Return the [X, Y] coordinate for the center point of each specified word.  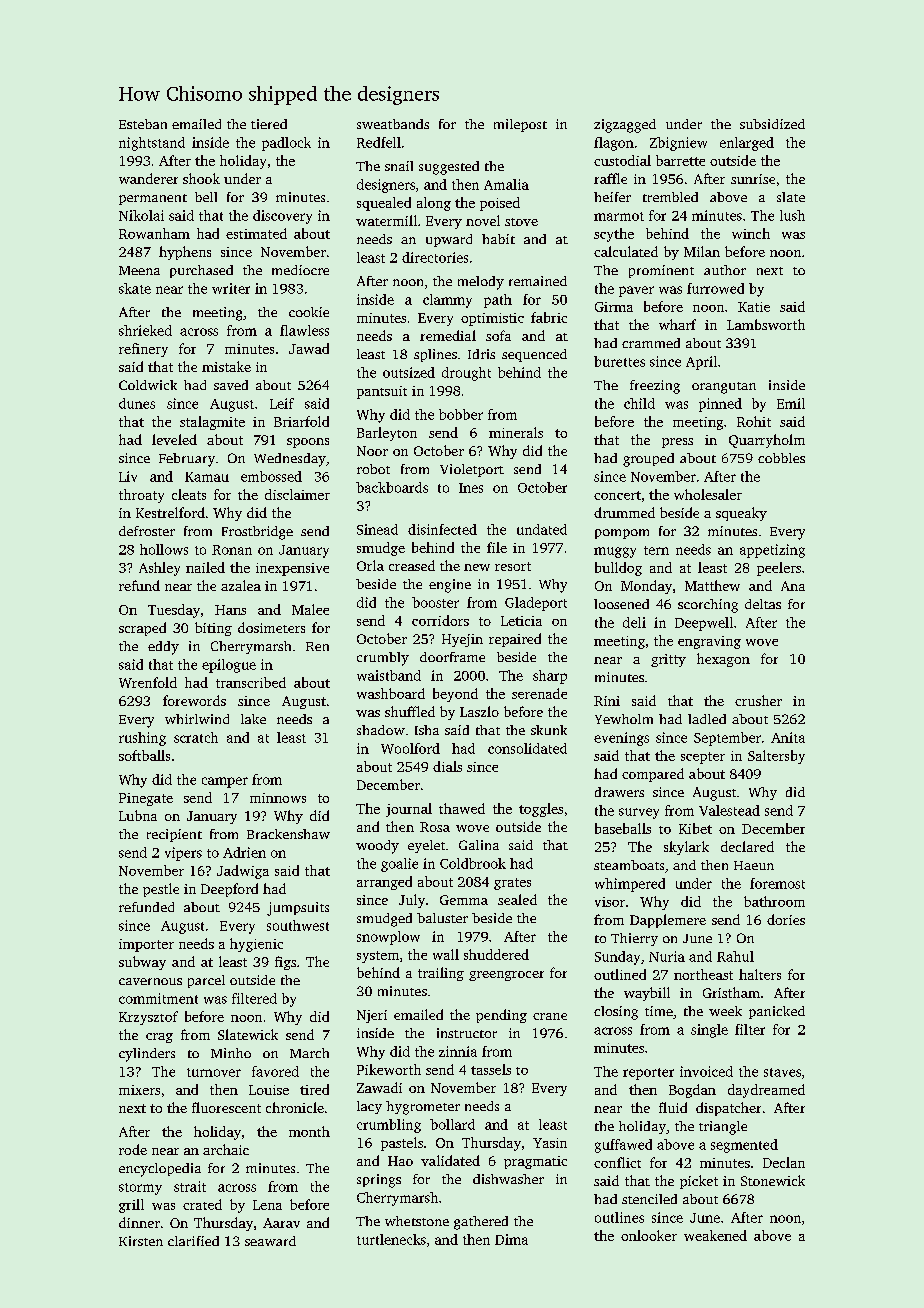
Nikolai [141, 215]
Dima [511, 1239]
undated [542, 529]
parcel [206, 981]
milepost [520, 125]
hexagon [723, 660]
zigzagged [625, 126]
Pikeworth [389, 1069]
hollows [164, 549]
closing [616, 1013]
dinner [139, 1222]
